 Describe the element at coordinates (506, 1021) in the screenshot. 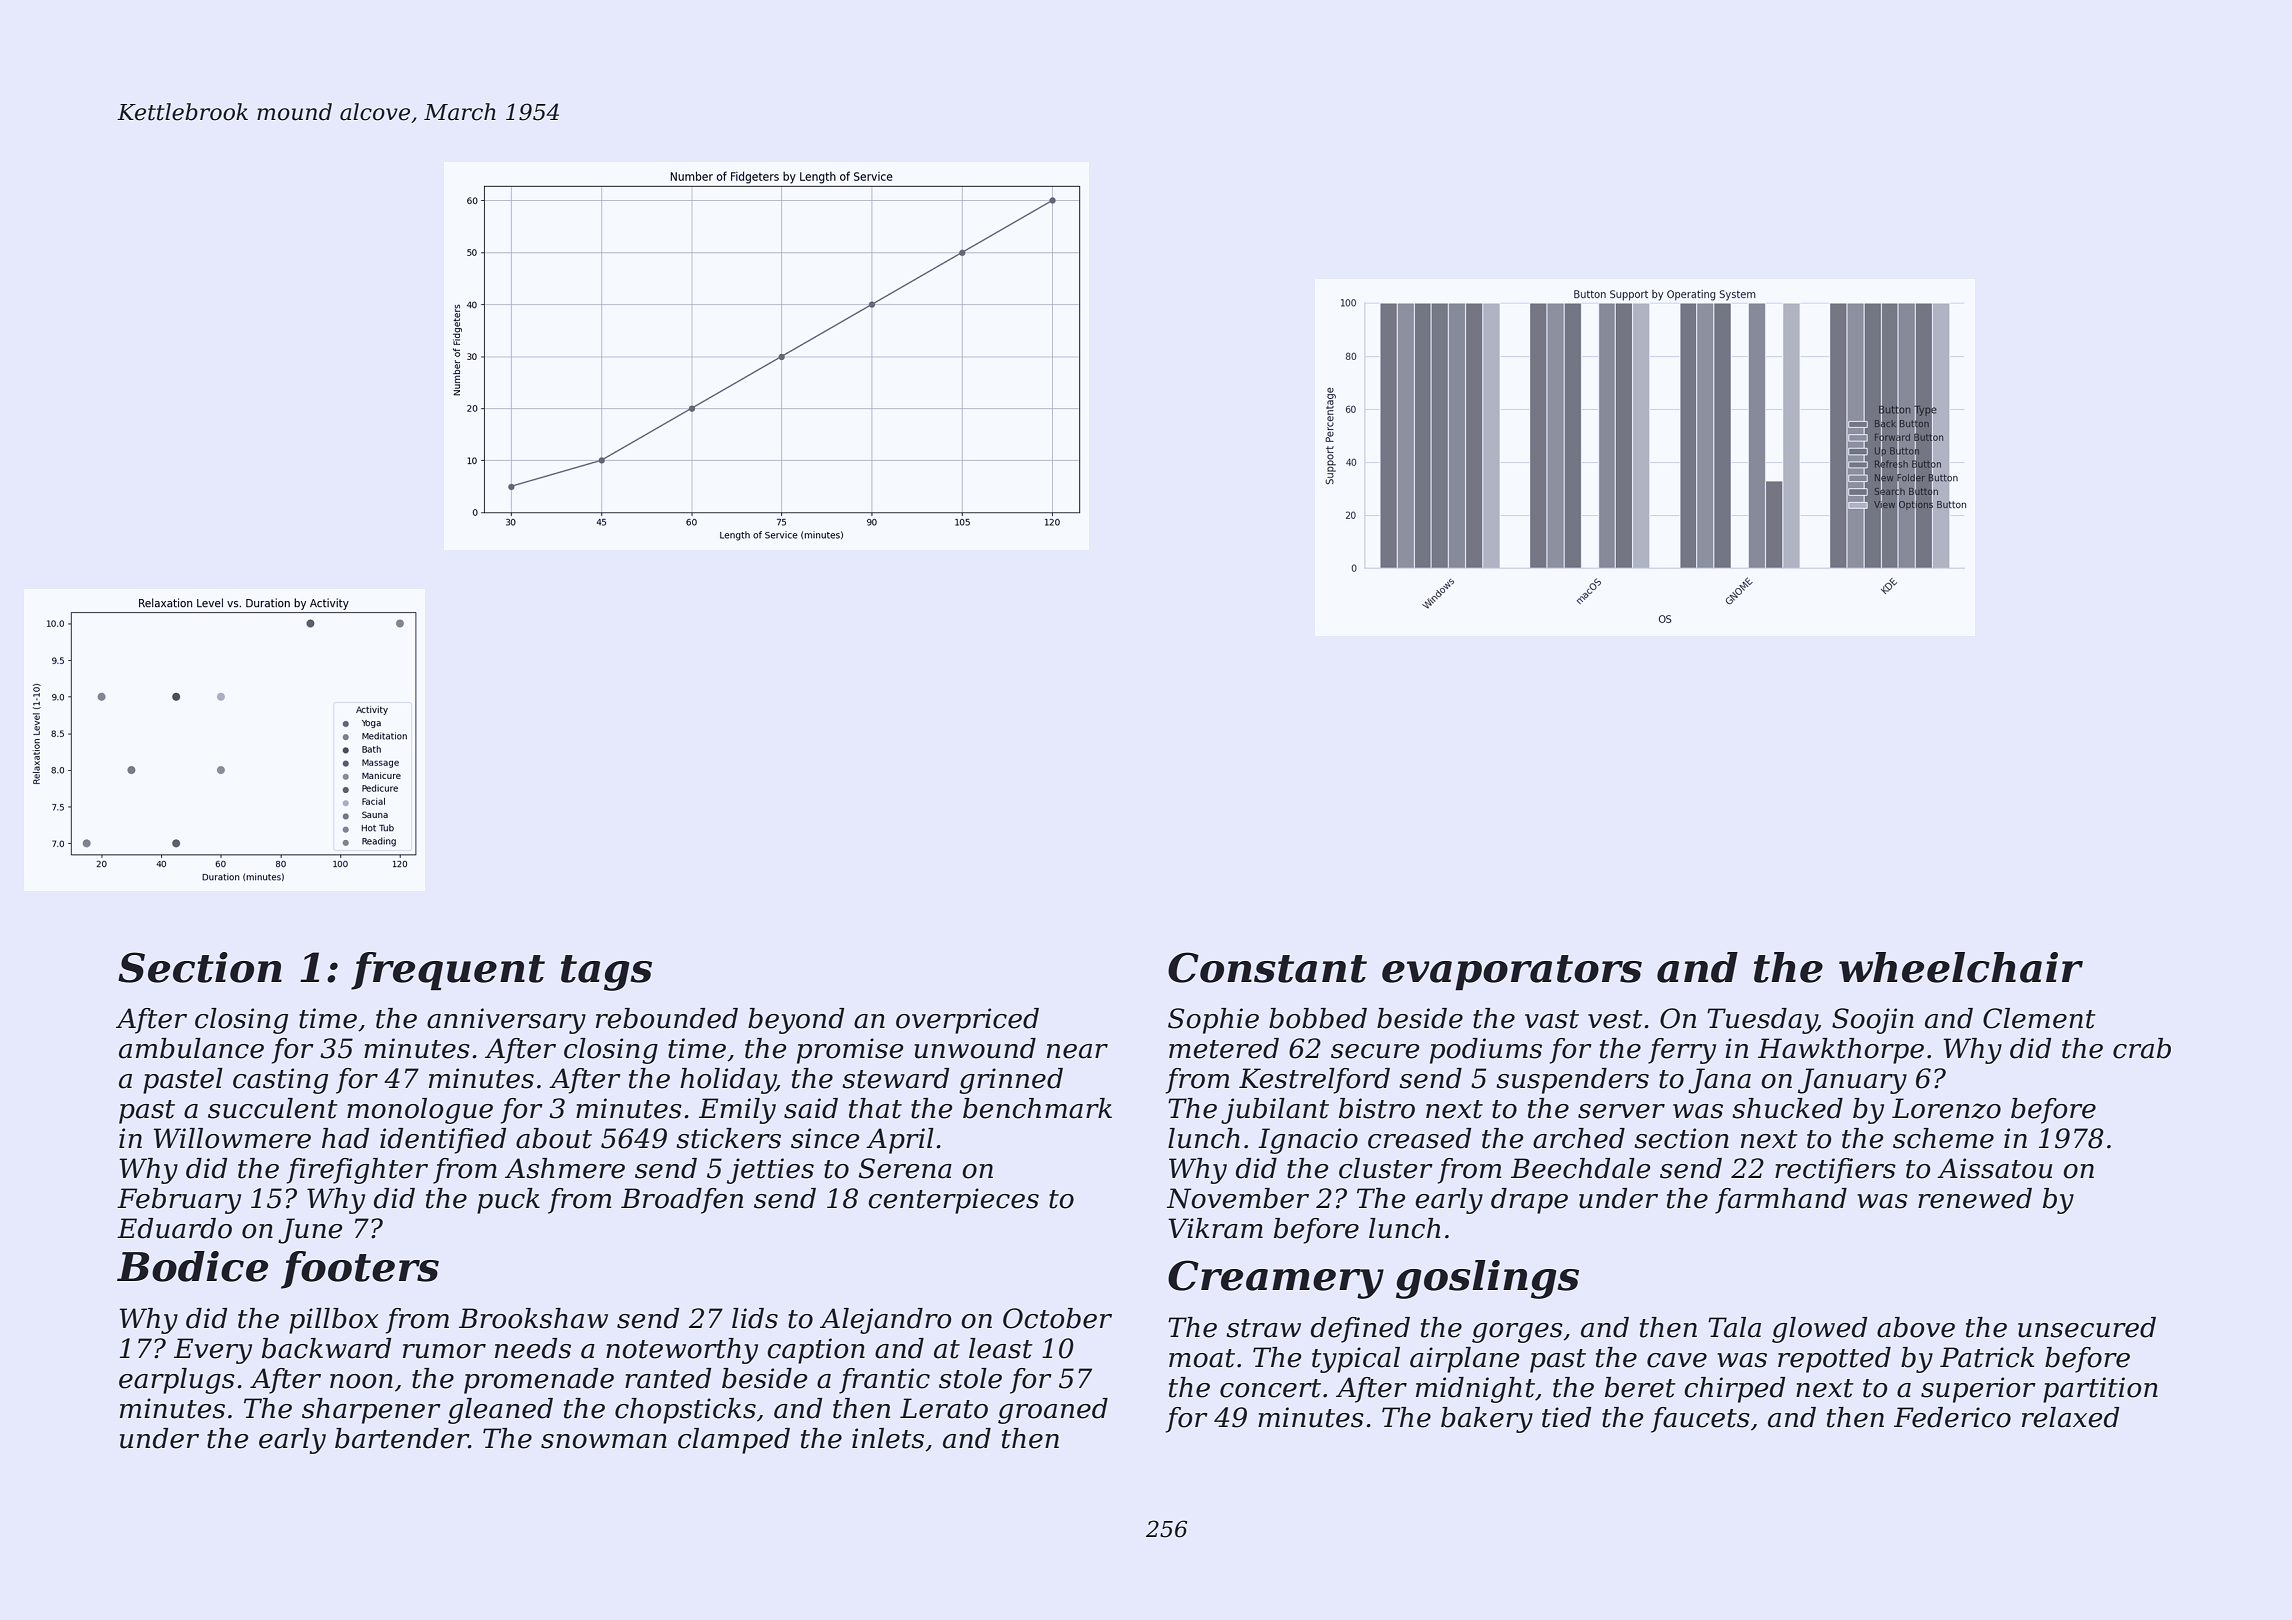

I see `anniversary` at that location.
